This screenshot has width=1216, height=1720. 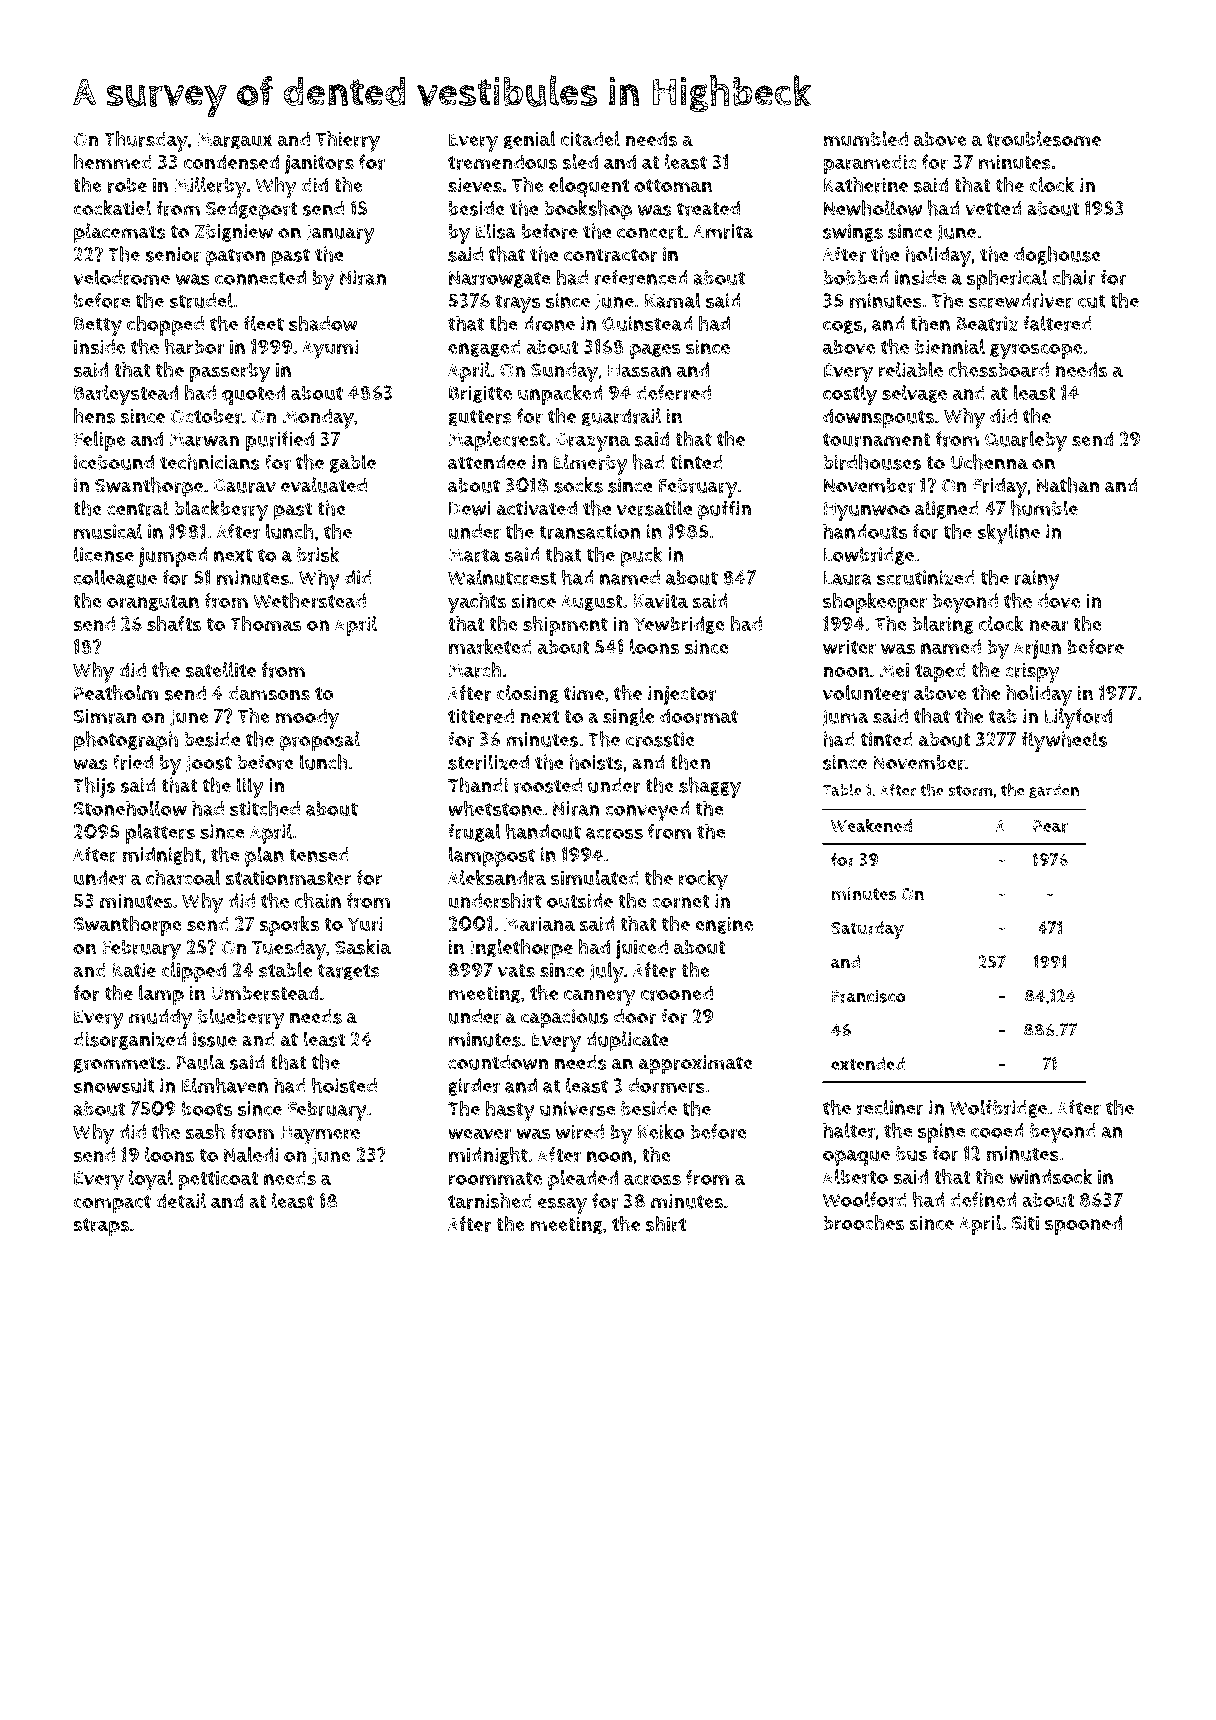 I want to click on roosted, so click(x=548, y=785).
